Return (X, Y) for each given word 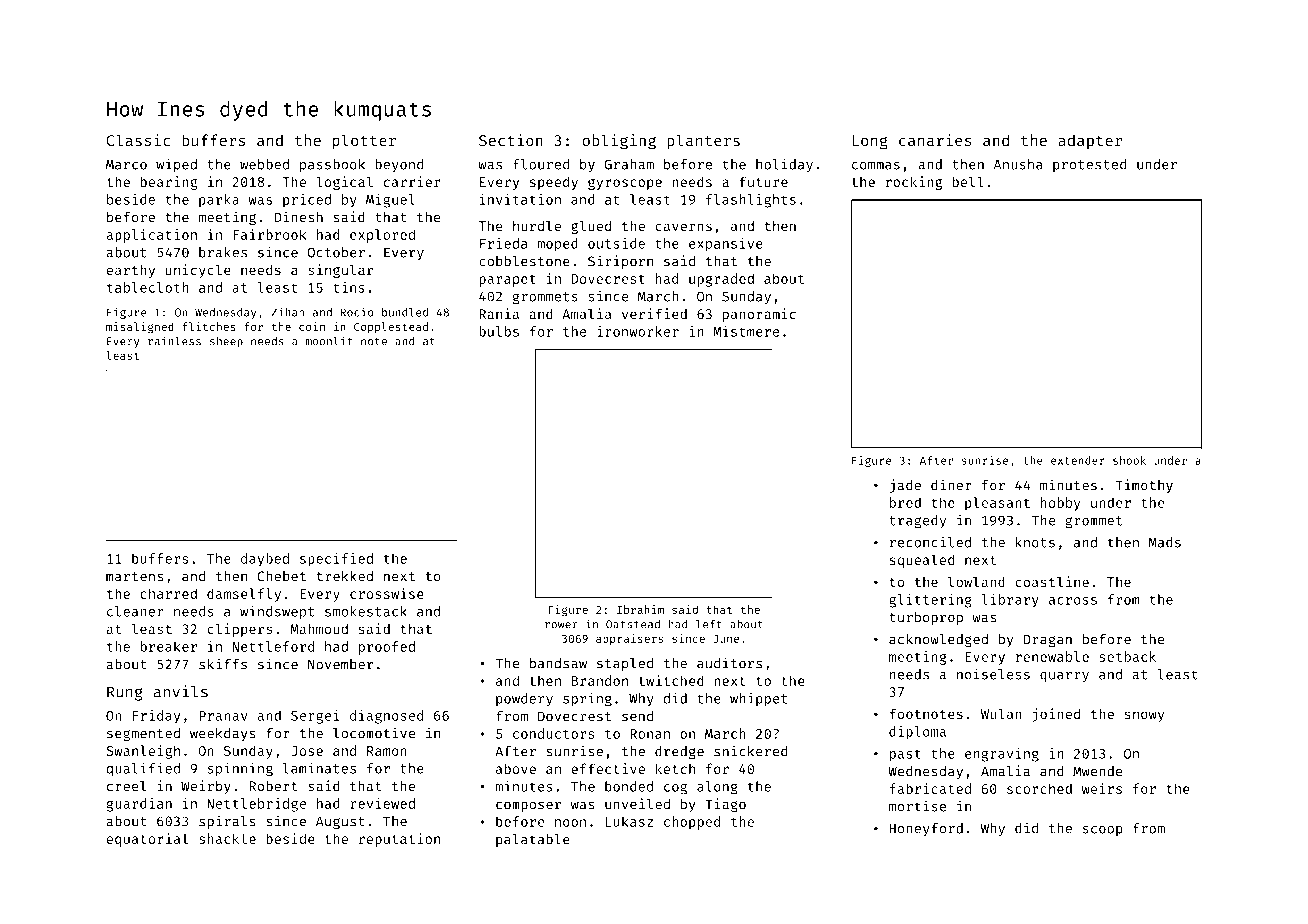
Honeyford (926, 829)
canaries (935, 140)
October (336, 252)
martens (134, 577)
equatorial (147, 840)
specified (336, 560)
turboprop (926, 618)
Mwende (1097, 771)
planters (703, 142)
